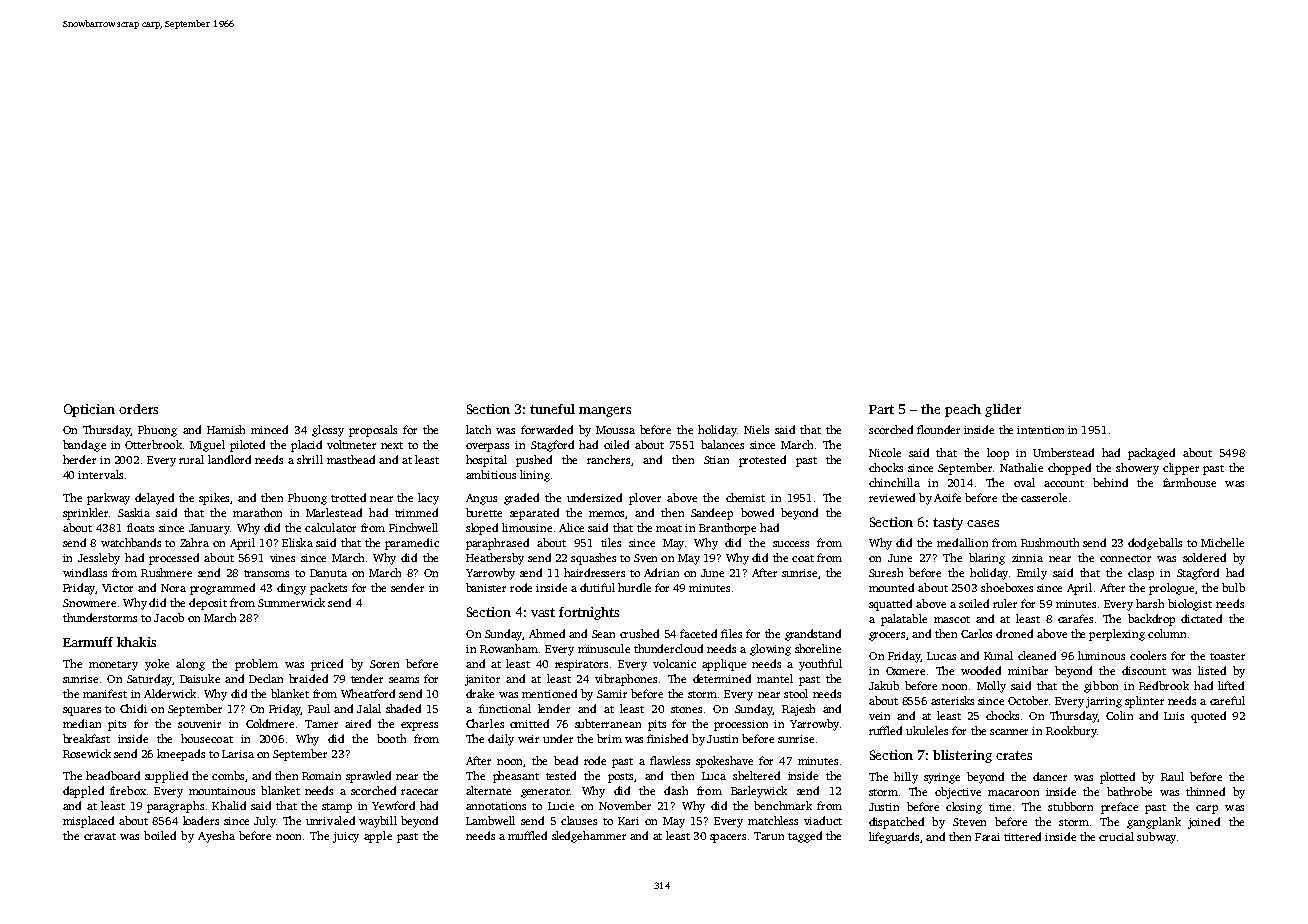 This screenshot has height=924, width=1308. Describe the element at coordinates (894, 482) in the screenshot. I see `chinchilla` at that location.
